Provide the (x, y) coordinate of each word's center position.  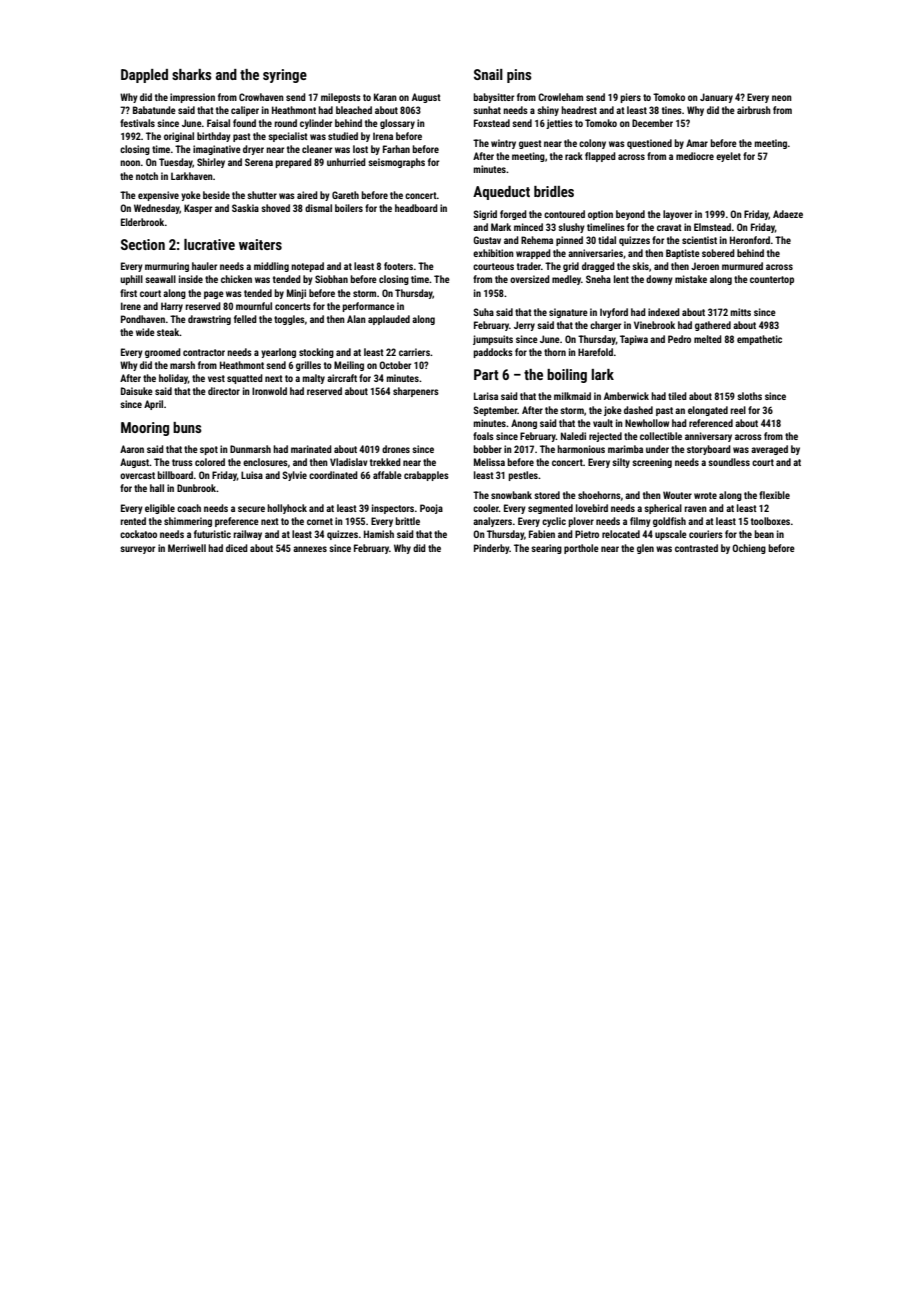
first (128, 293)
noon (130, 163)
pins (519, 76)
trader (529, 266)
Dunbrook (196, 488)
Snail (488, 74)
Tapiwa (634, 340)
